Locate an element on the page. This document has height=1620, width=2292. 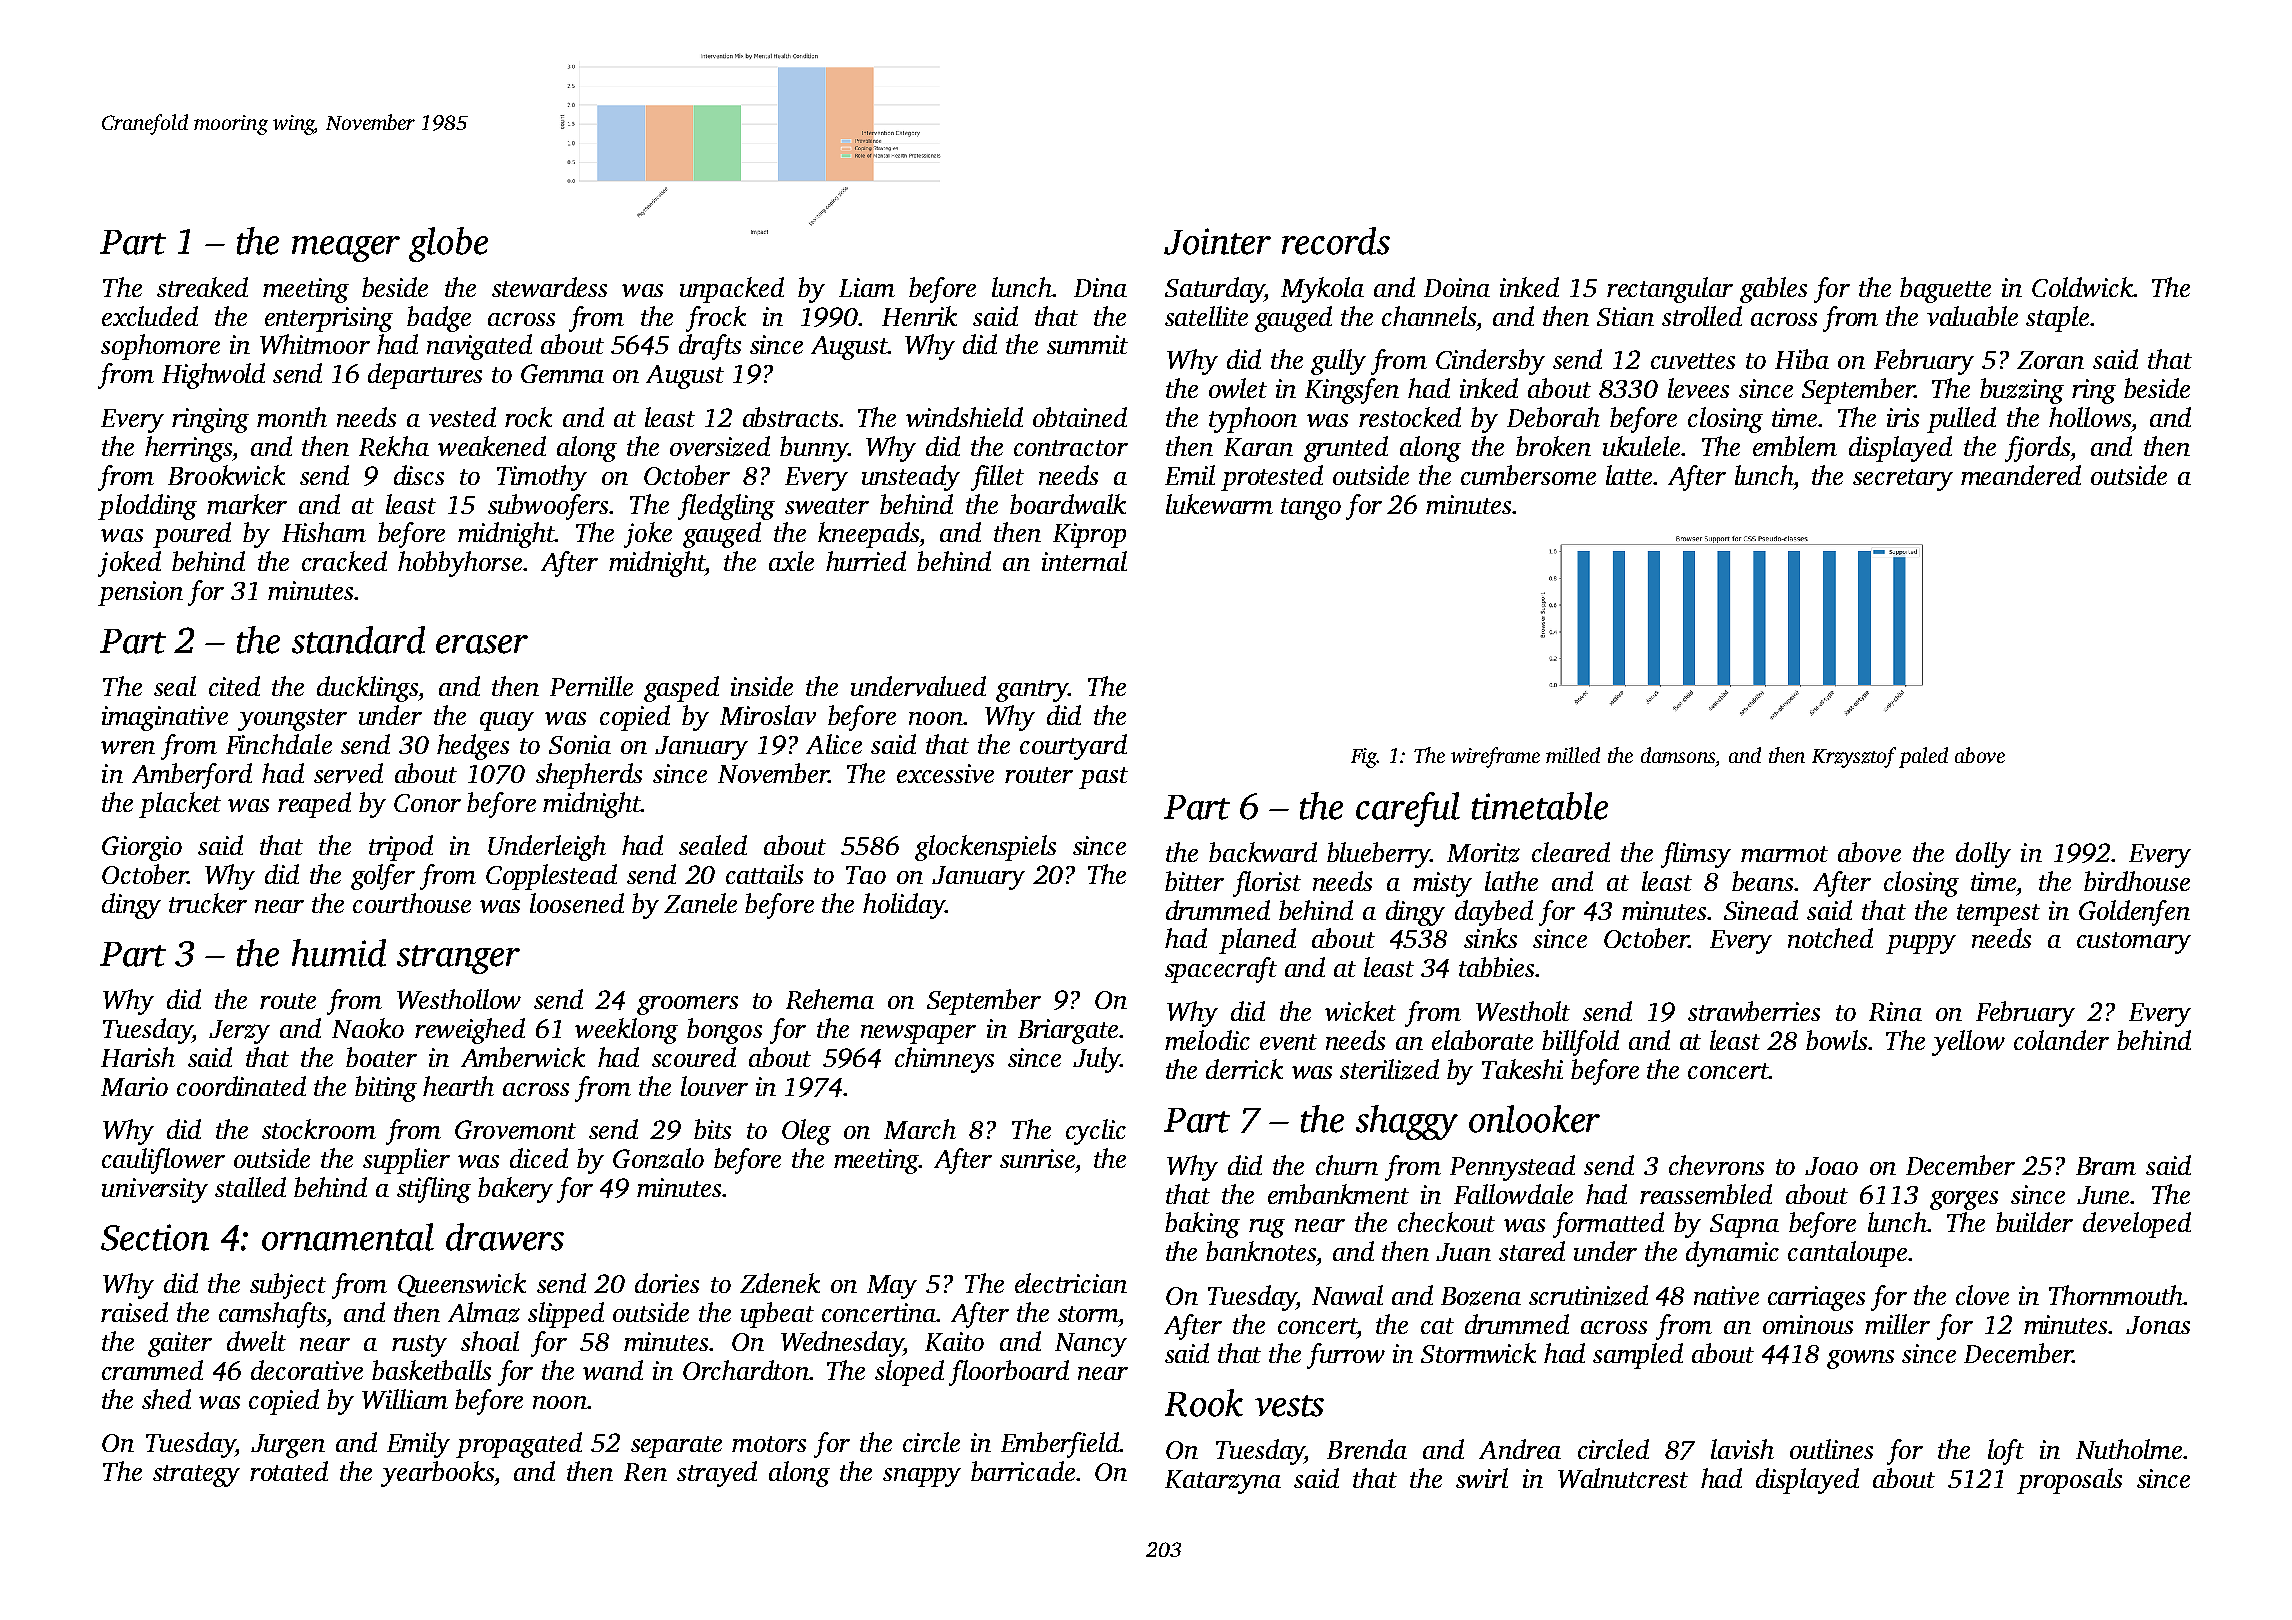
inside is located at coordinates (762, 686).
